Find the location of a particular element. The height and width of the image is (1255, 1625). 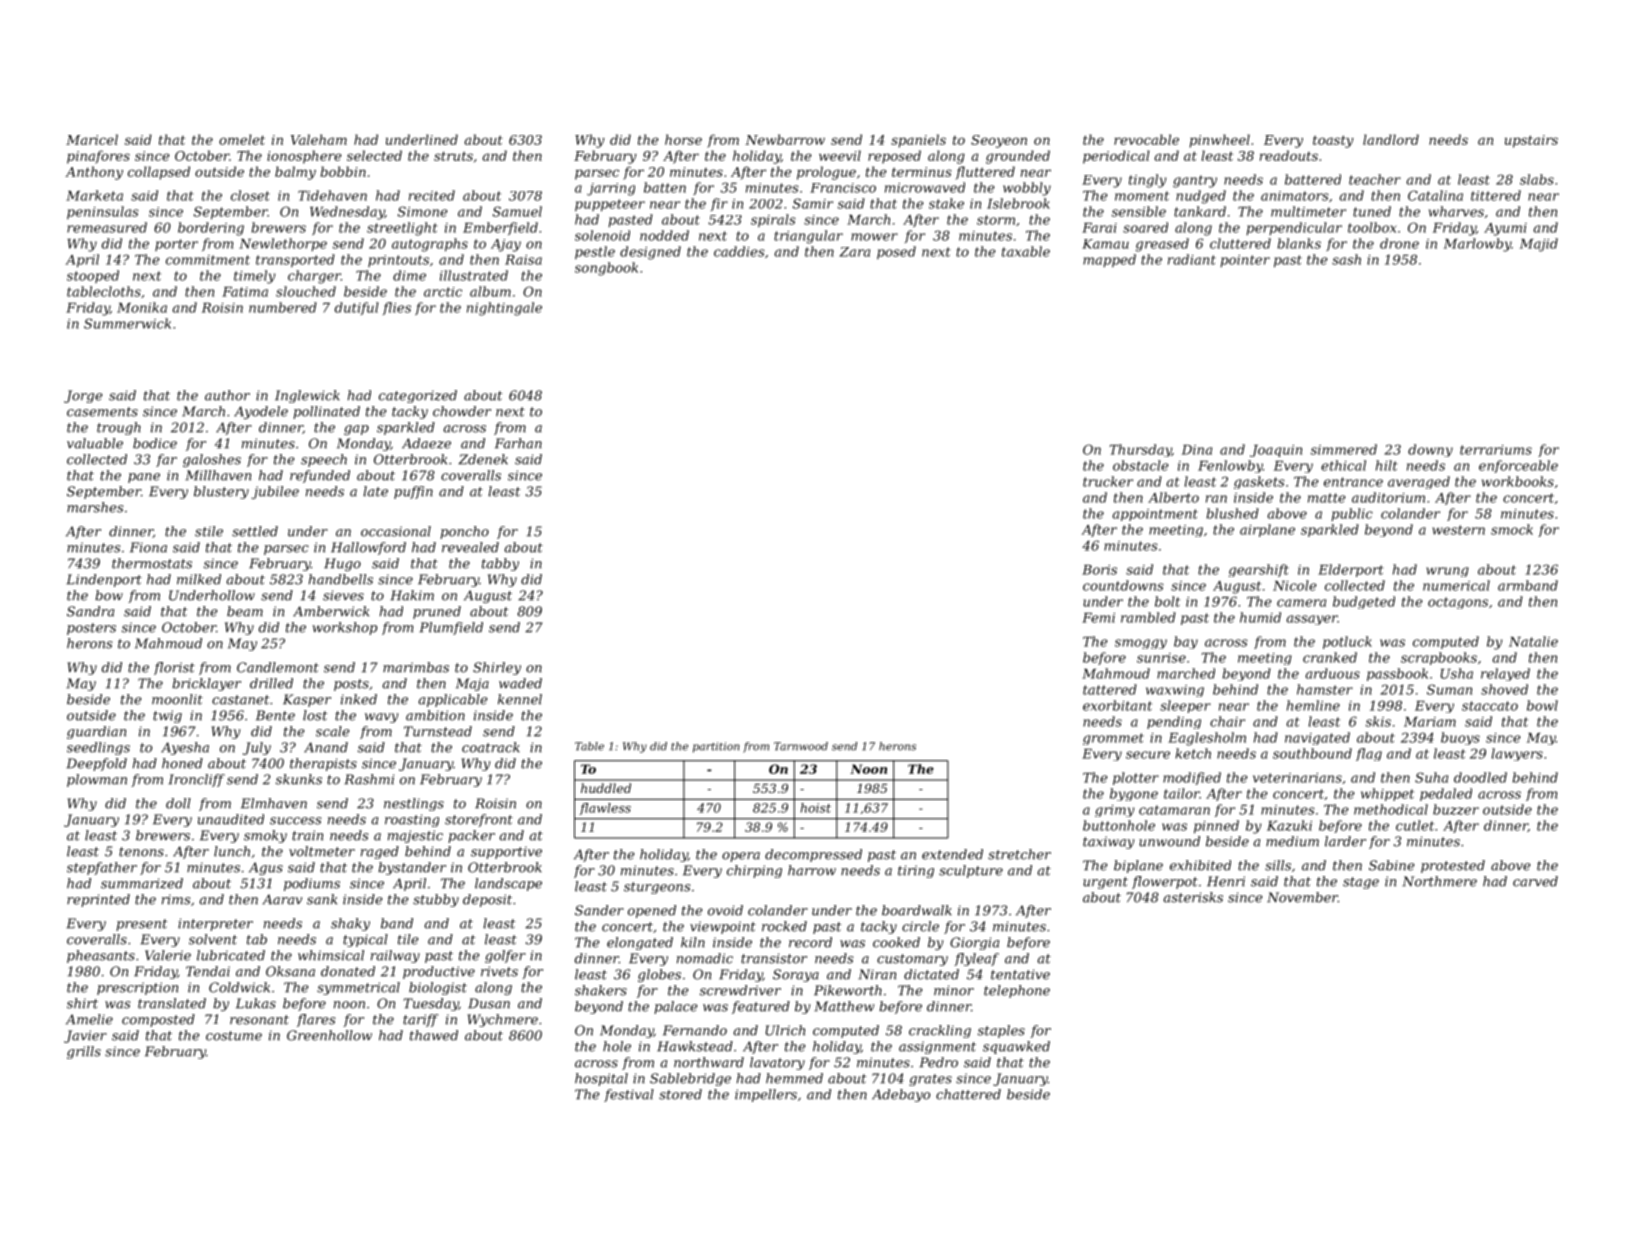

tiring is located at coordinates (916, 871).
